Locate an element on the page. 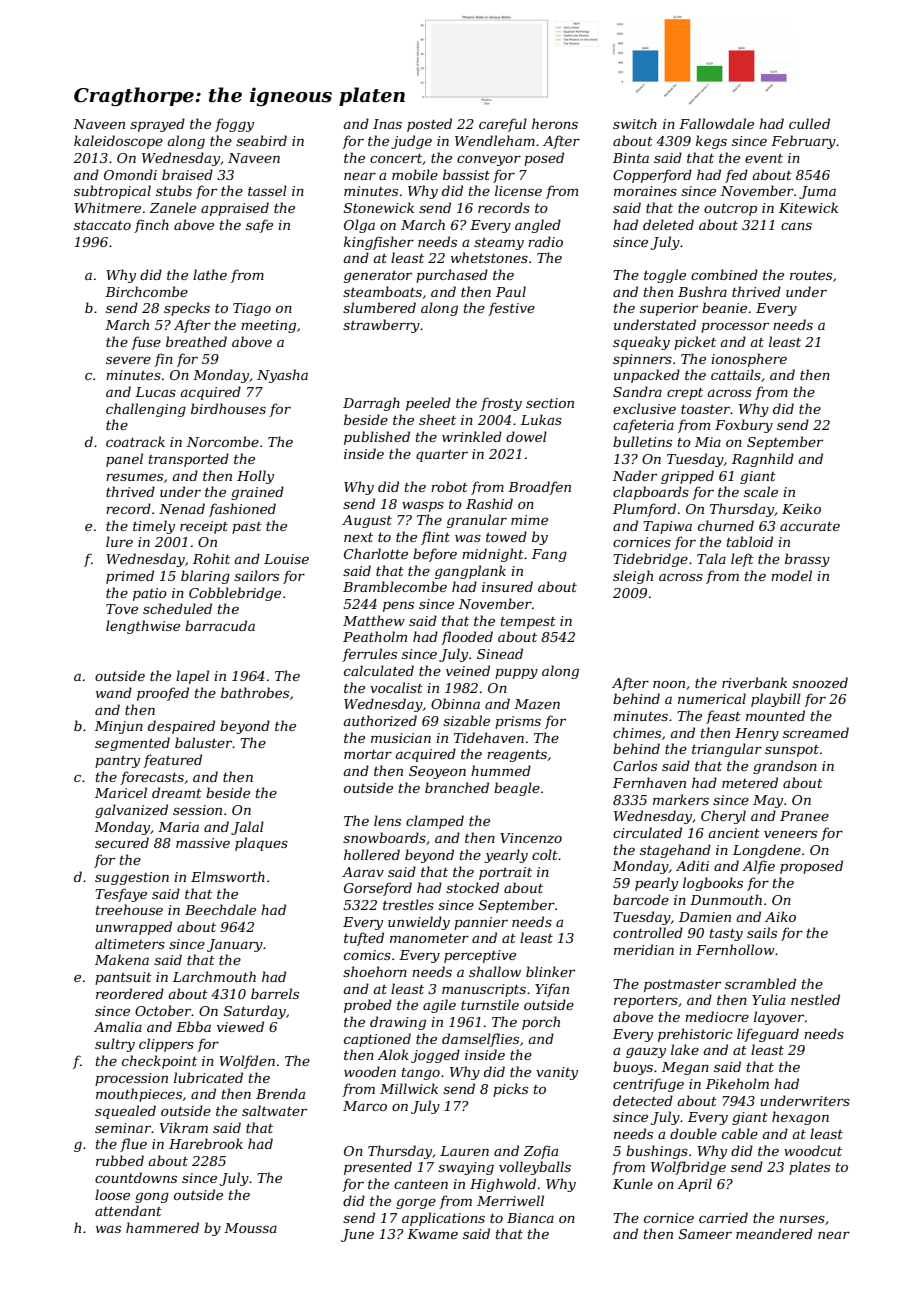  Harebrook is located at coordinates (206, 1143).
